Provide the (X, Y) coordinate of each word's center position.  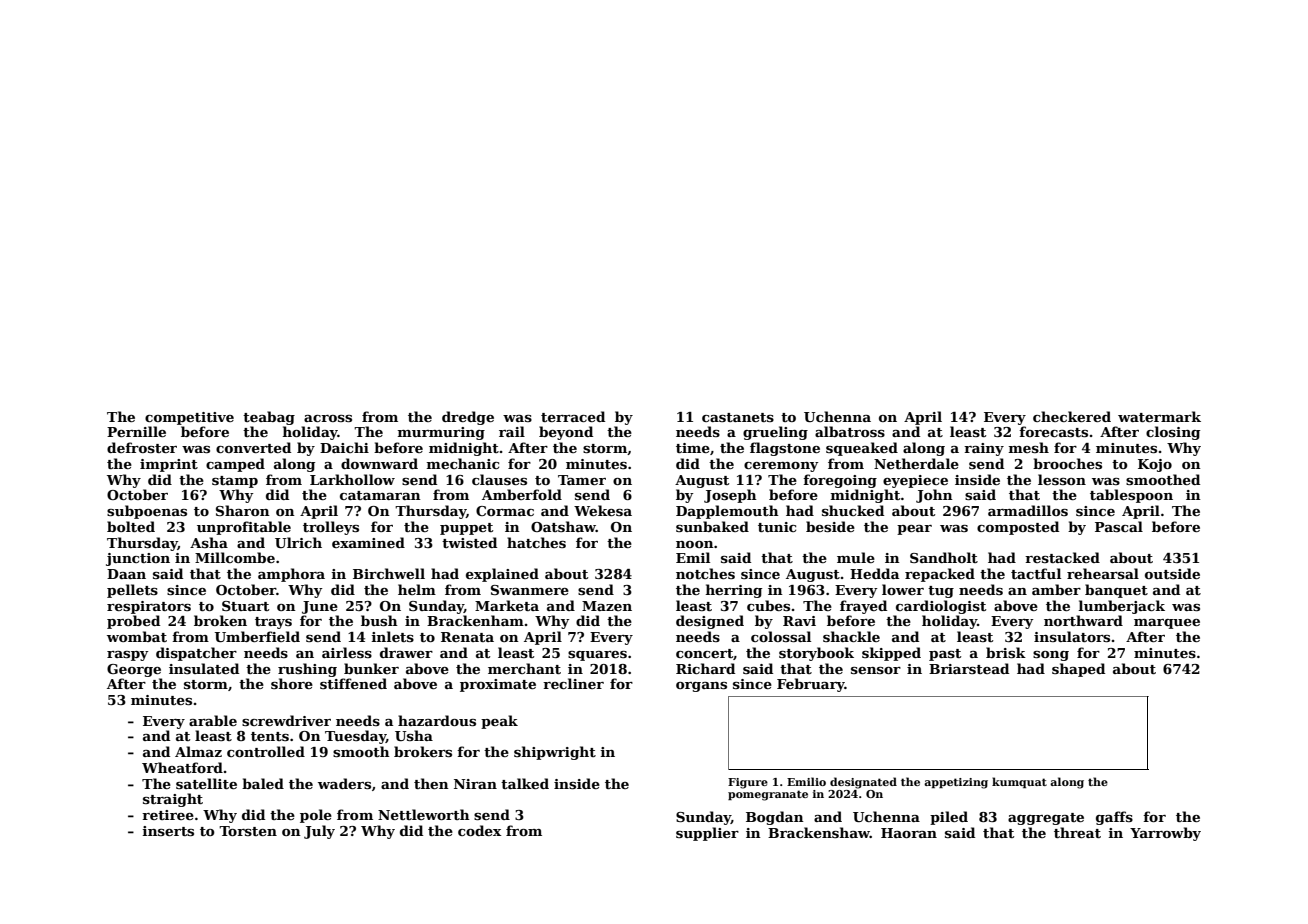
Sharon (243, 510)
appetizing (956, 783)
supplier (707, 834)
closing (1173, 433)
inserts (168, 831)
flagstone (785, 449)
